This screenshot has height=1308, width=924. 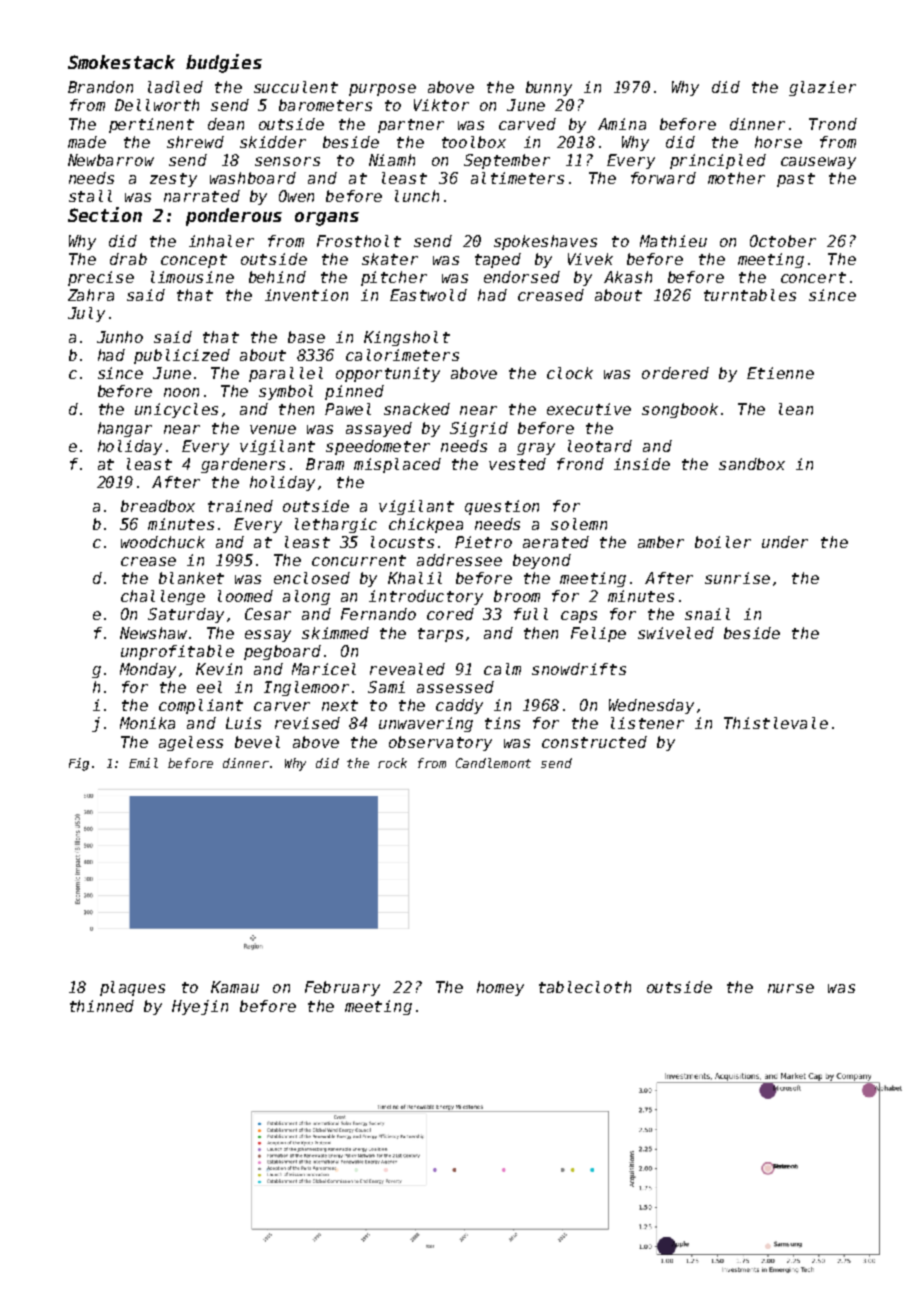 What do you see at coordinates (545, 242) in the screenshot?
I see `spokeshaves` at bounding box center [545, 242].
